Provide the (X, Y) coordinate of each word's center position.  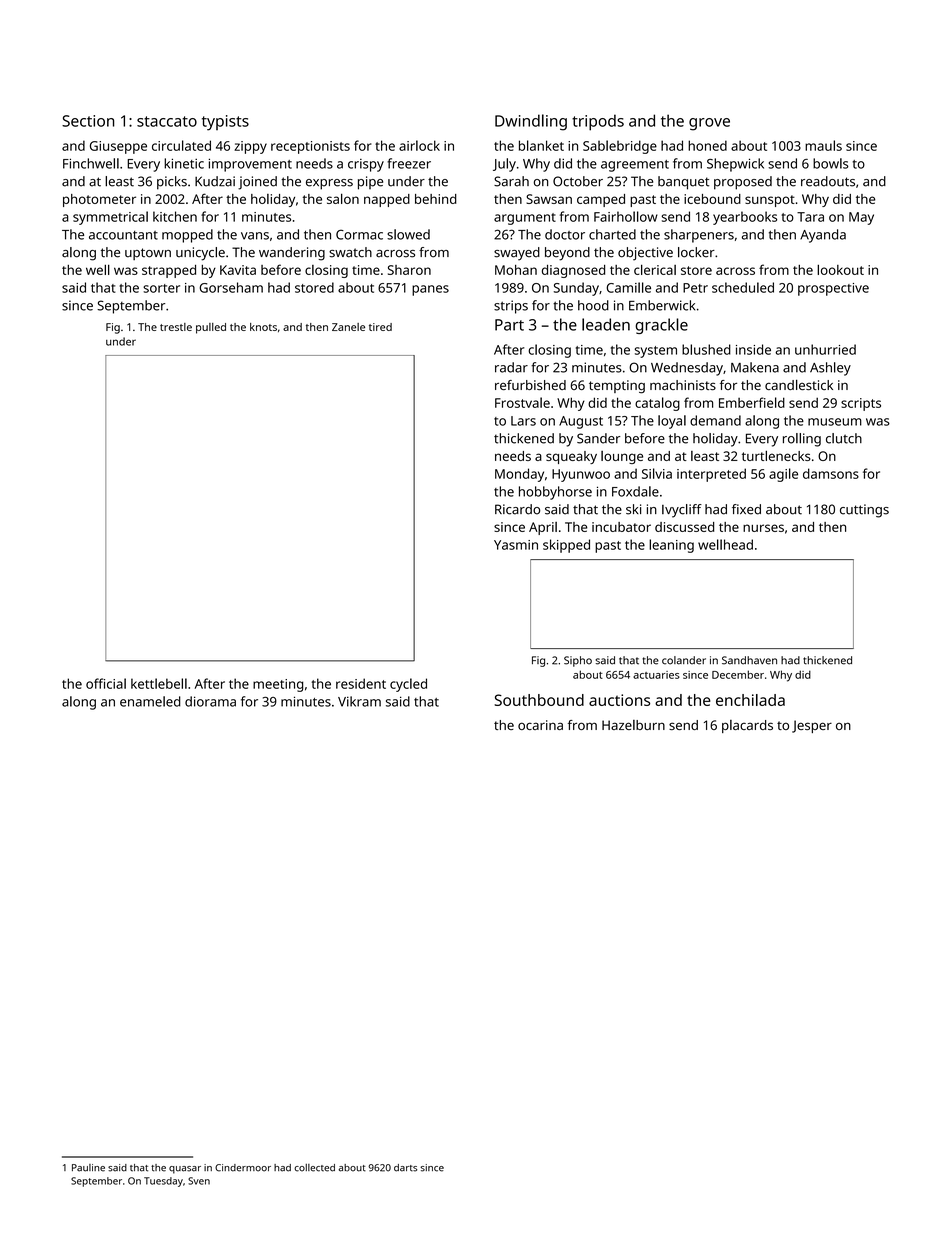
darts (405, 1168)
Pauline (88, 1168)
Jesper (812, 726)
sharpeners (699, 236)
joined (257, 183)
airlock (419, 145)
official (106, 683)
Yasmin (516, 545)
